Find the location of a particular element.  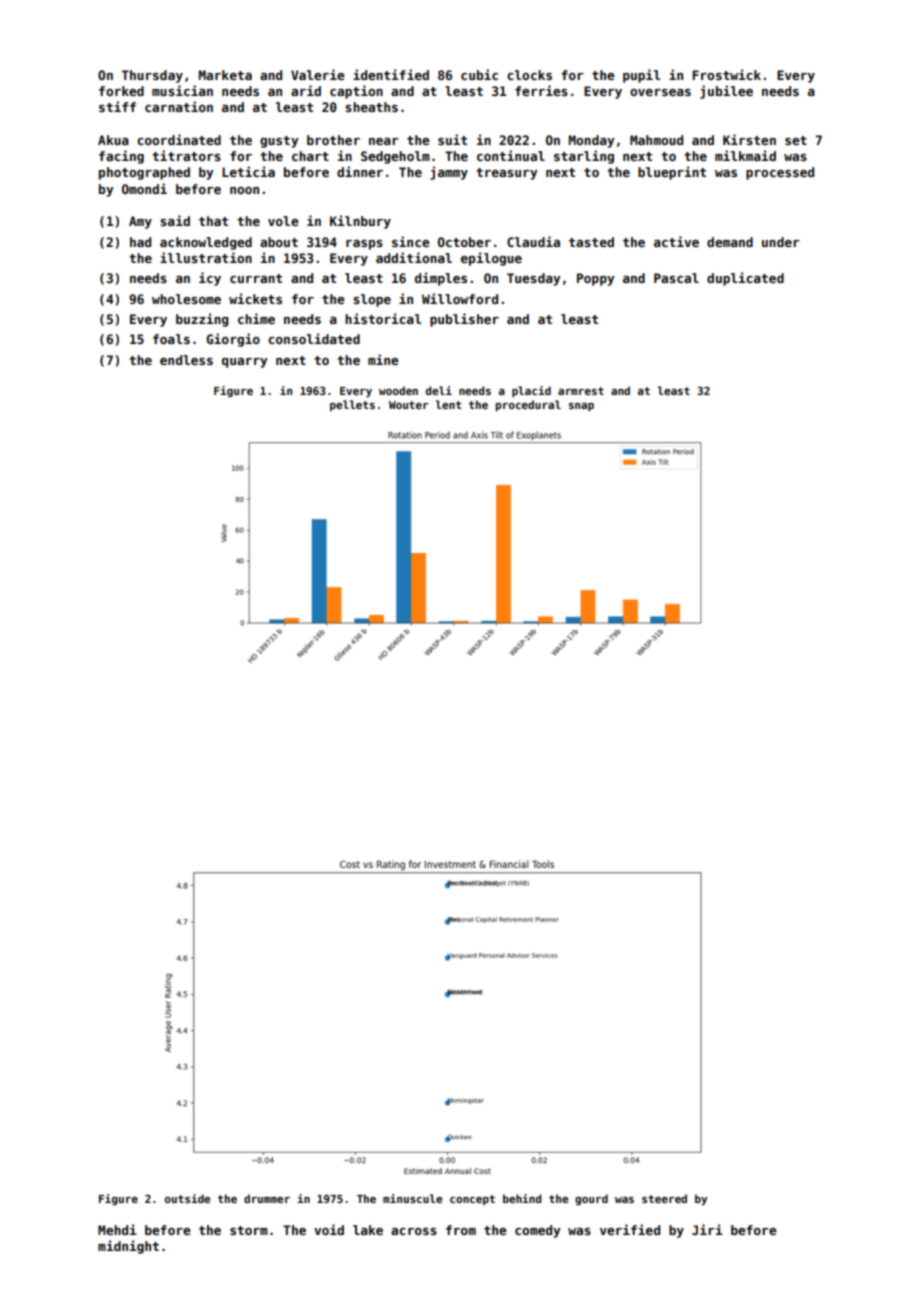

Amy is located at coordinates (140, 222).
